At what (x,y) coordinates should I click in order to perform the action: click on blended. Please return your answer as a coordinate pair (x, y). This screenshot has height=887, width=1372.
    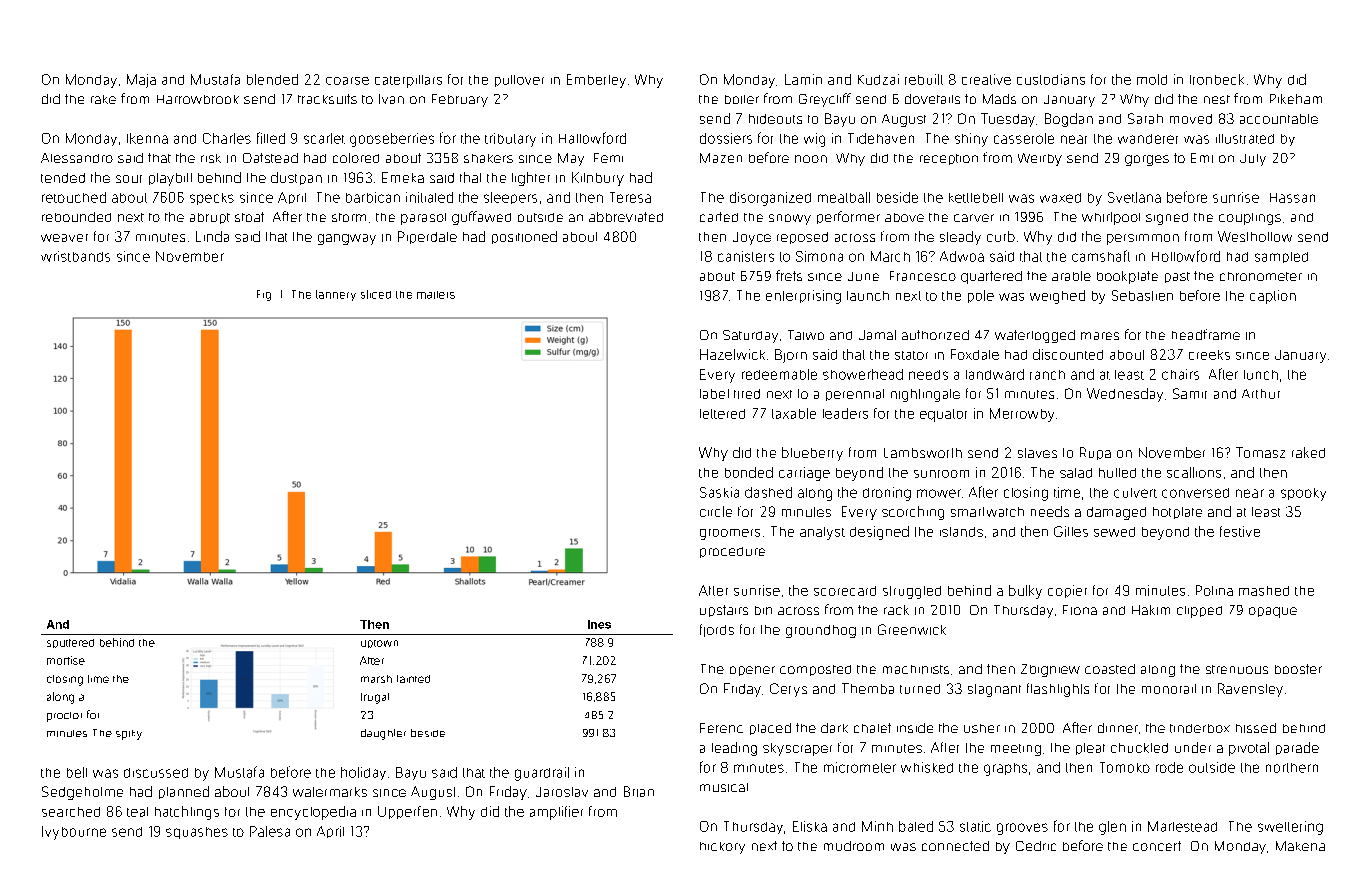
    Looking at the image, I should click on (272, 79).
